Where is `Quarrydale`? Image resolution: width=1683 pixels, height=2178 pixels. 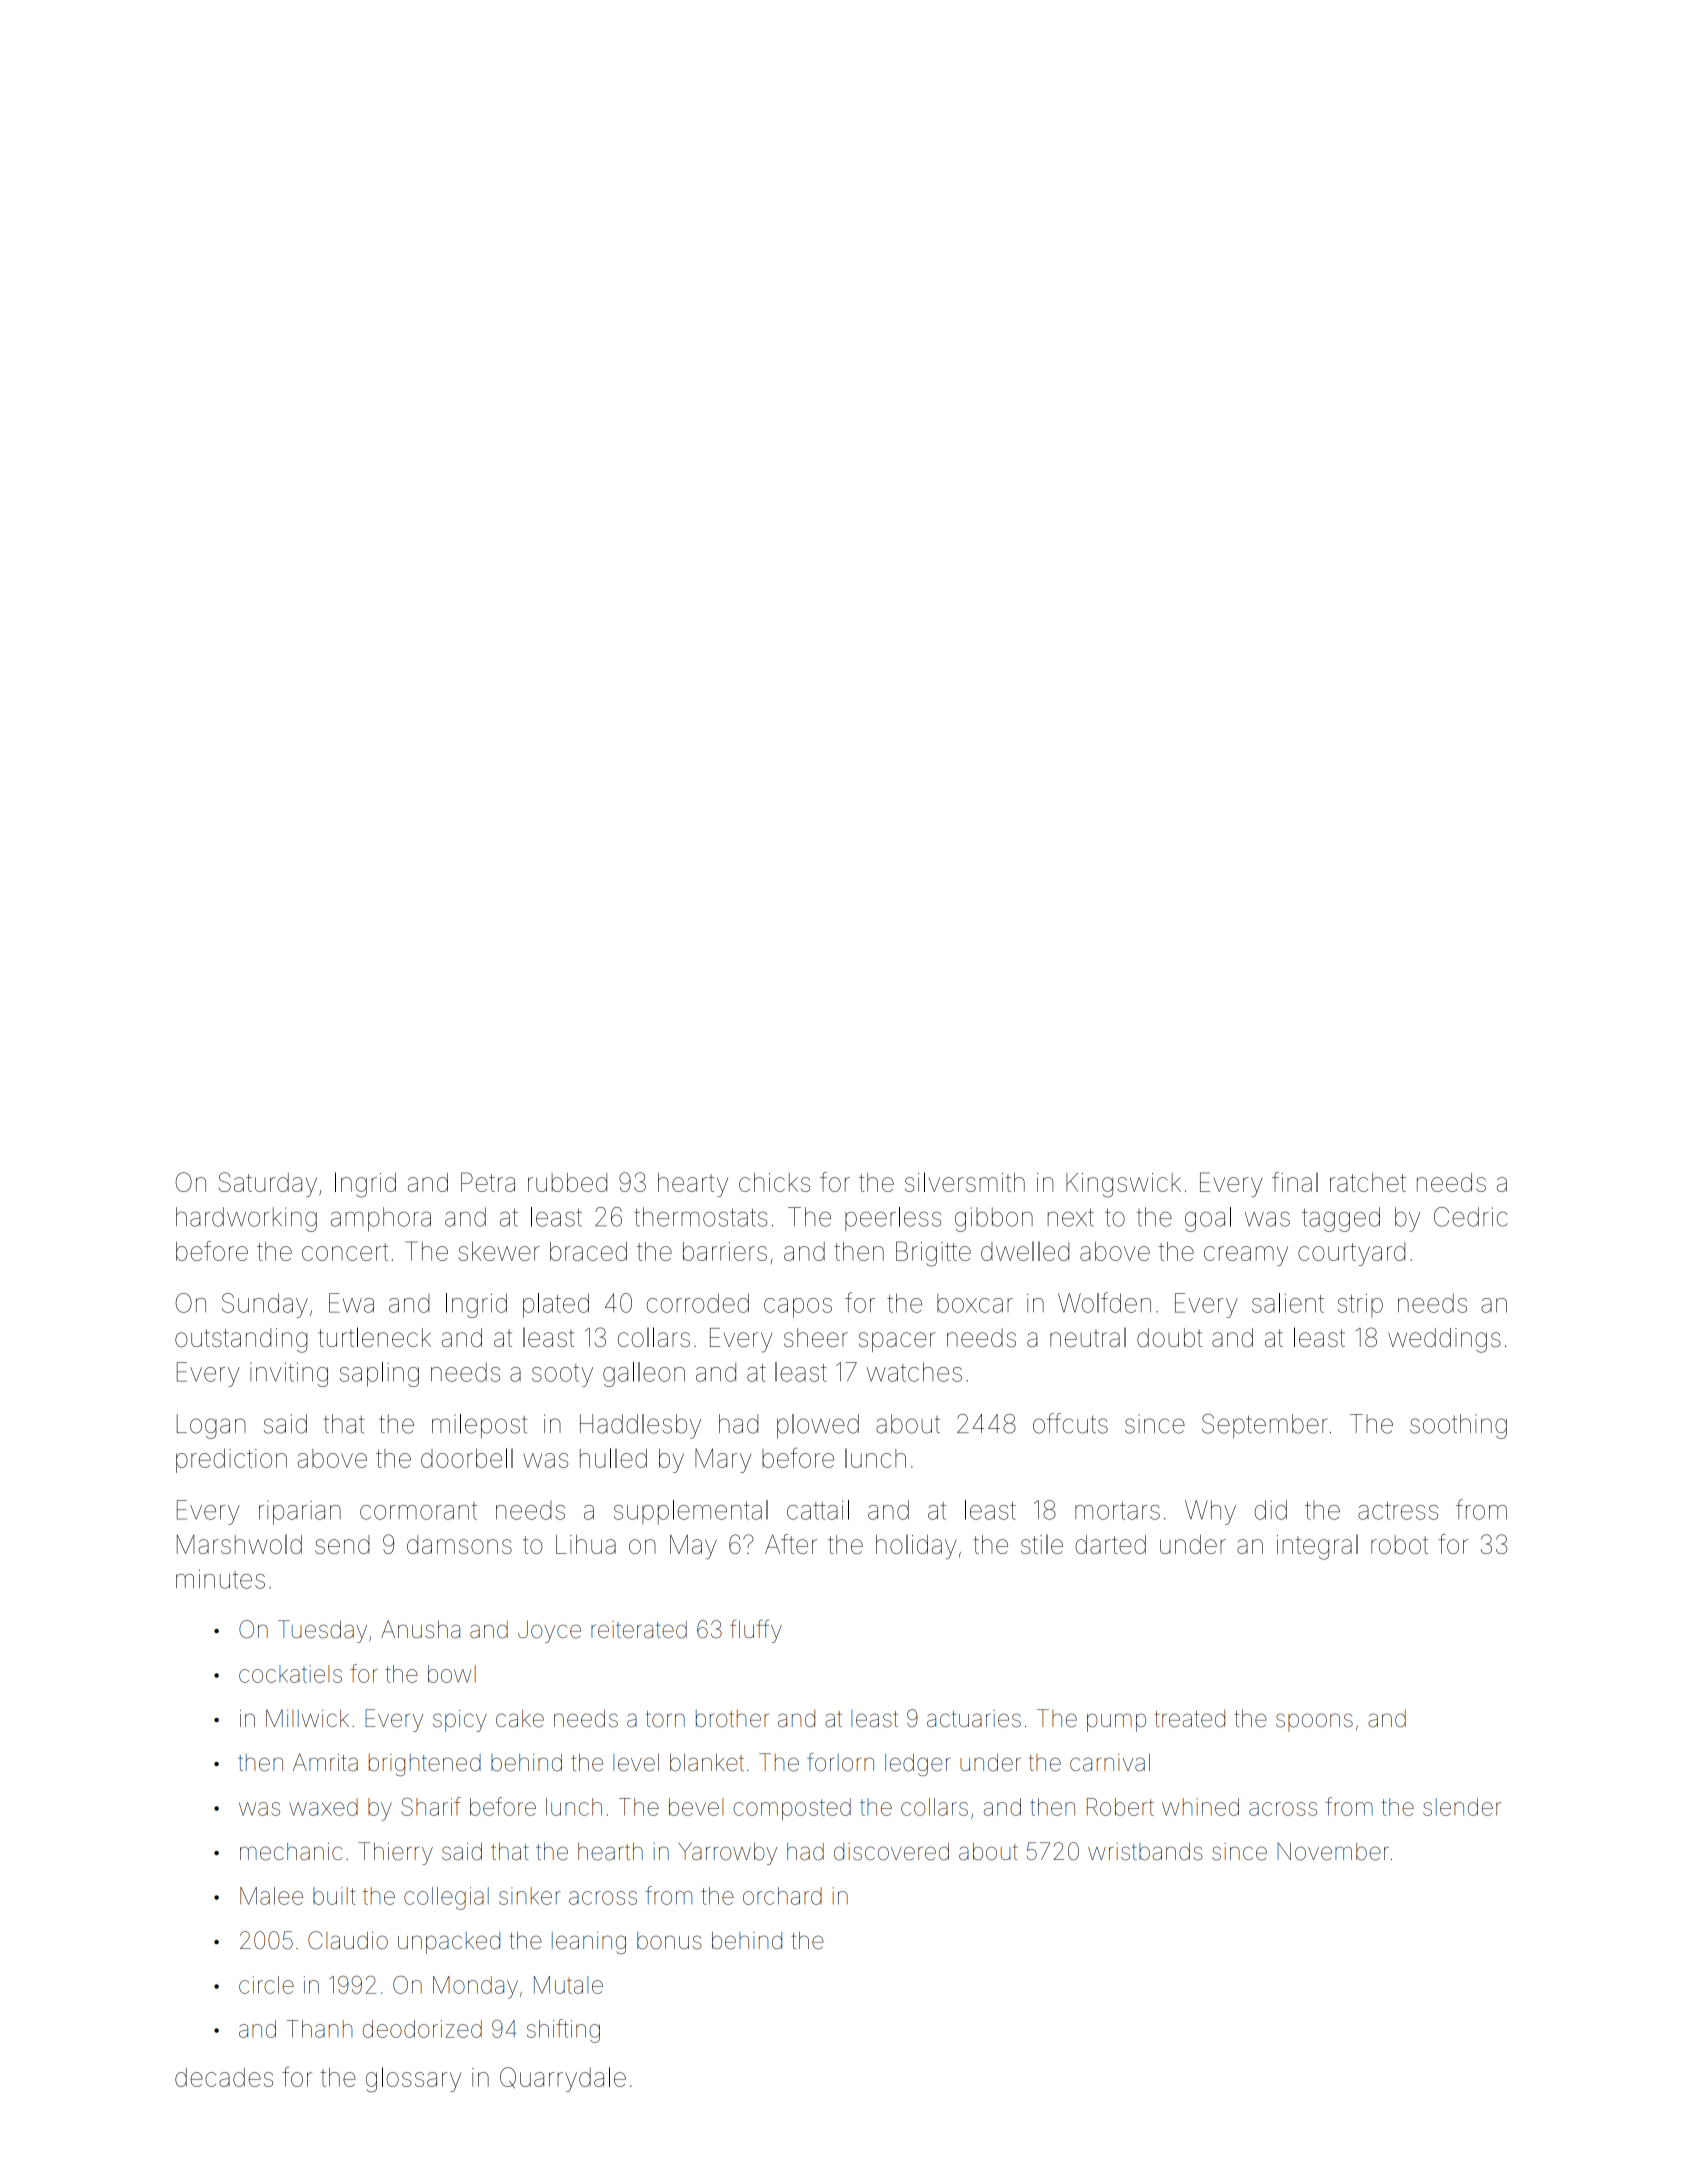
Quarrydale is located at coordinates (563, 2079).
